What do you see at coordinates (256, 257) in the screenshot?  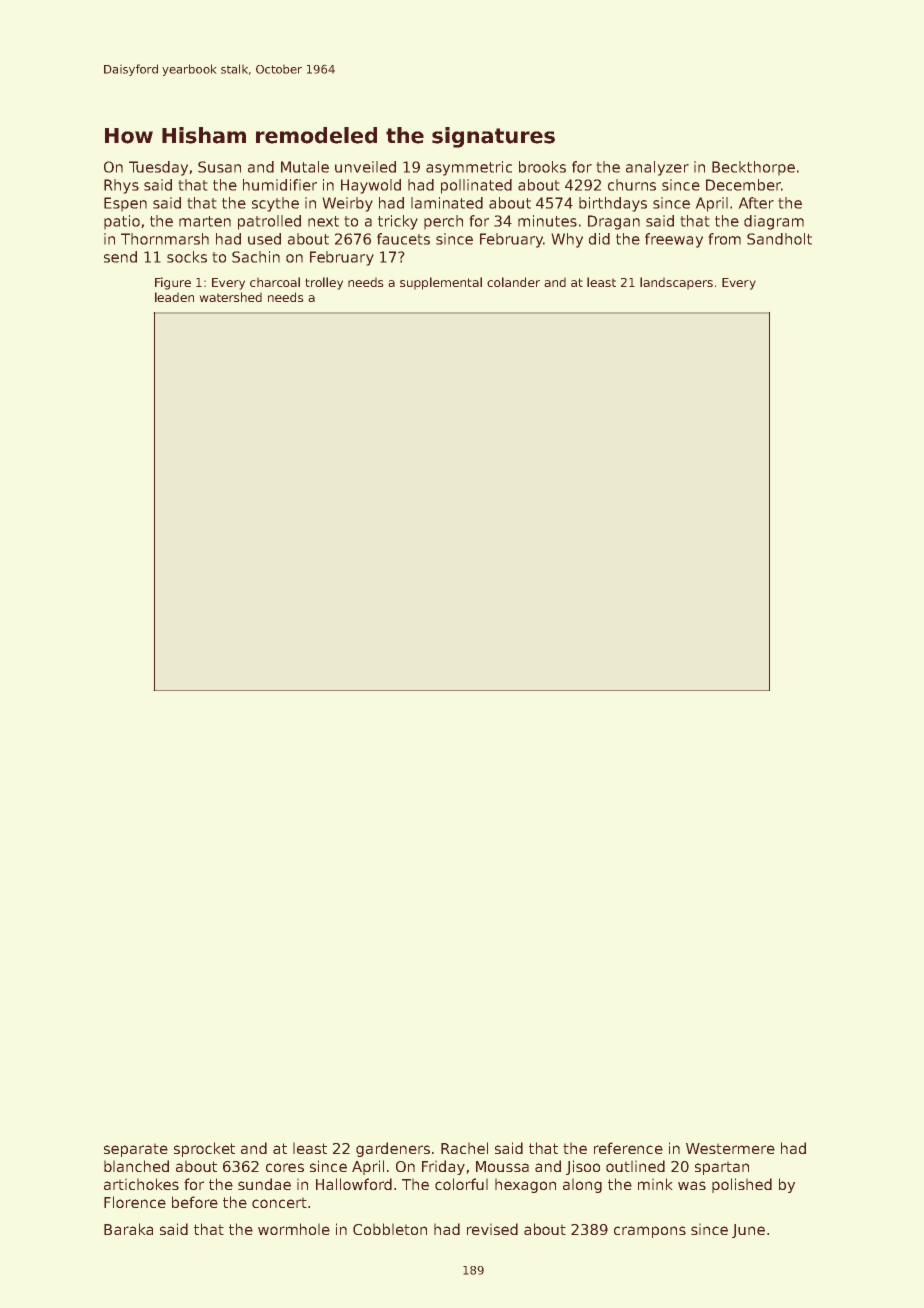 I see `Sachin` at bounding box center [256, 257].
